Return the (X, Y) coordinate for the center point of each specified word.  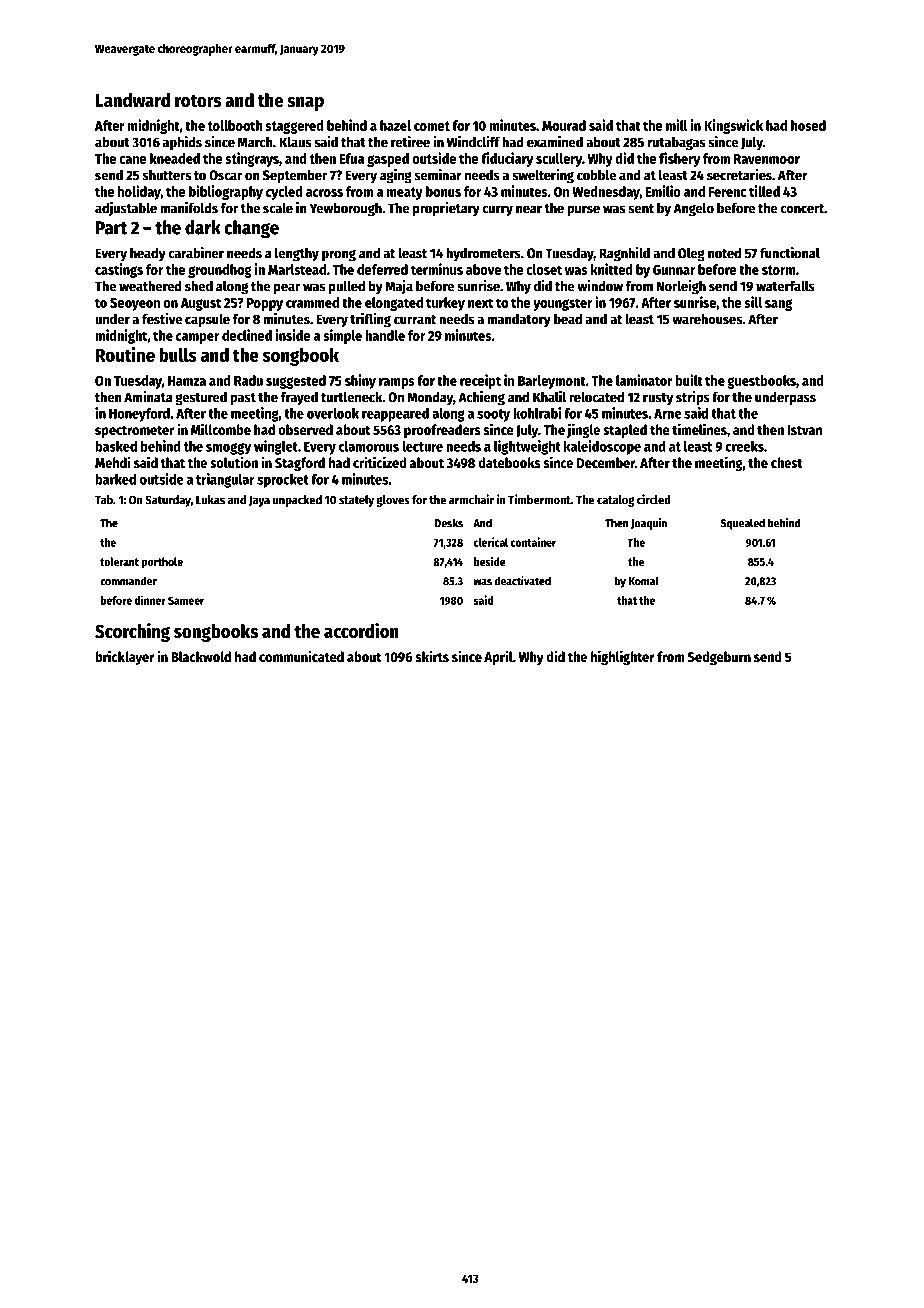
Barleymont (552, 382)
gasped (388, 160)
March (255, 142)
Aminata (148, 397)
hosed (808, 125)
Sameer (186, 600)
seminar (438, 175)
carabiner (196, 253)
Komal (644, 581)
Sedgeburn (719, 658)
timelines (699, 429)
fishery (679, 159)
